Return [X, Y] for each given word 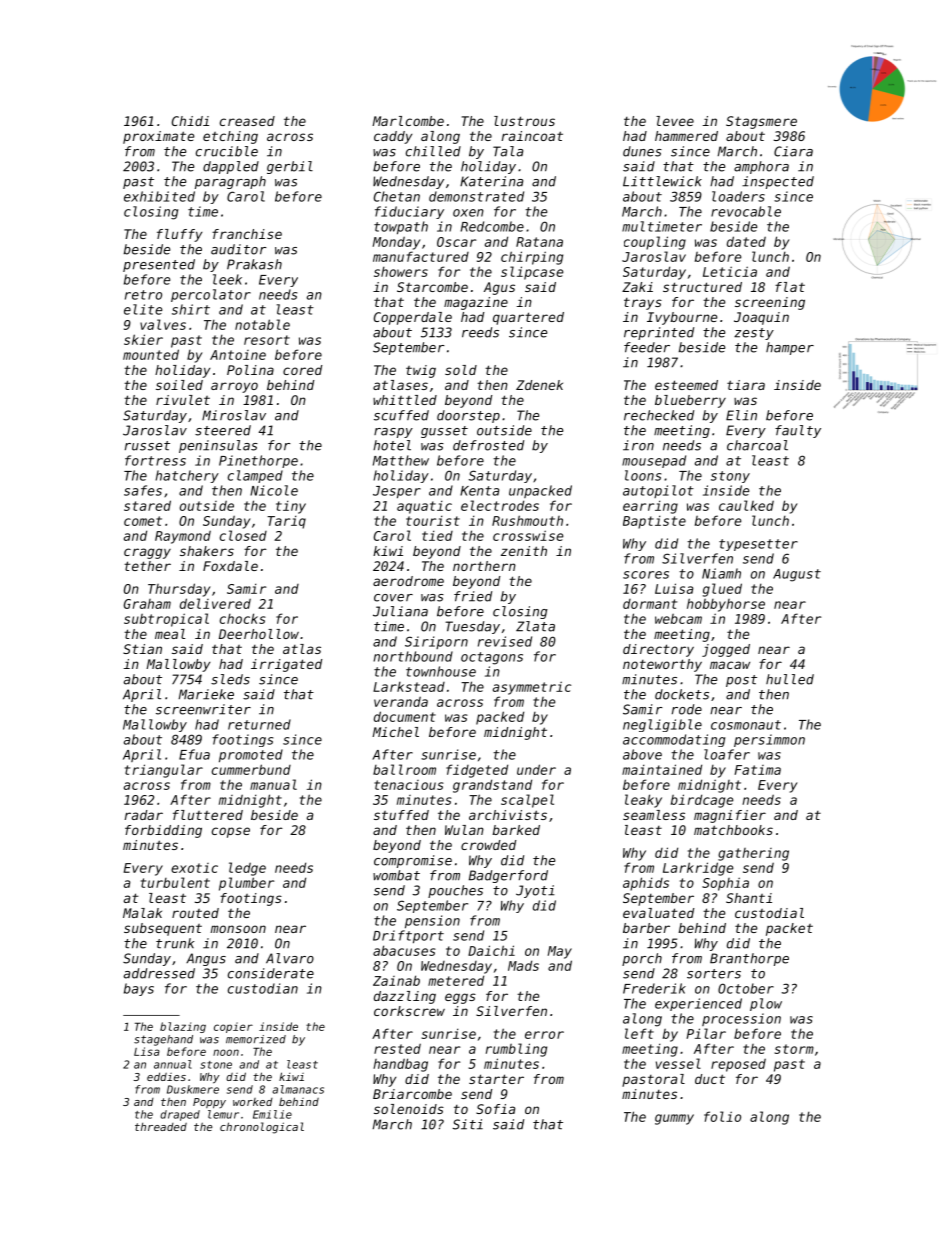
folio [722, 1116]
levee [675, 121]
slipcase [532, 273]
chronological [262, 1128]
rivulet [183, 400]
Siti [468, 1124]
